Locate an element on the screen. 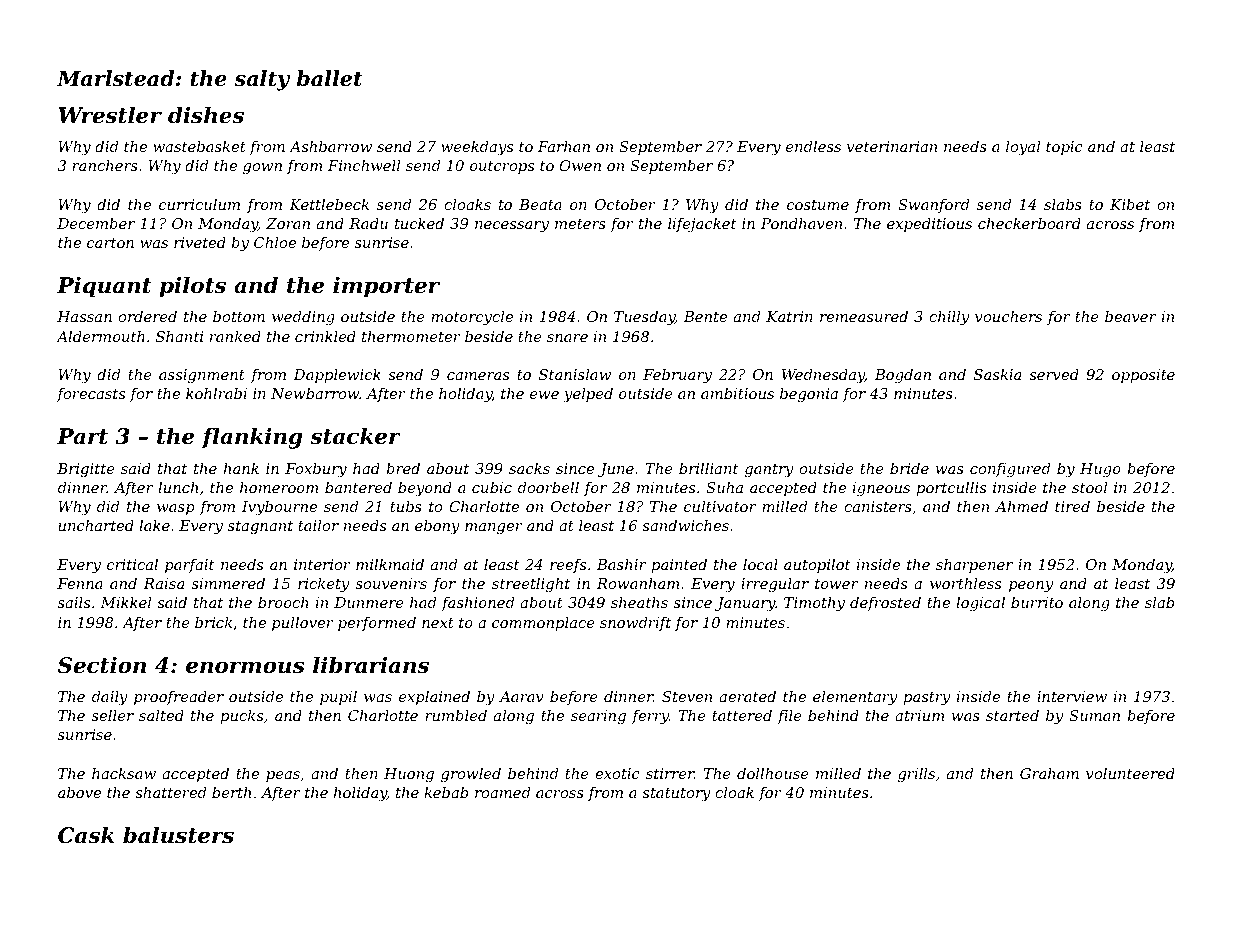 Image resolution: width=1233 pixels, height=952 pixels. veterinarian is located at coordinates (892, 146).
